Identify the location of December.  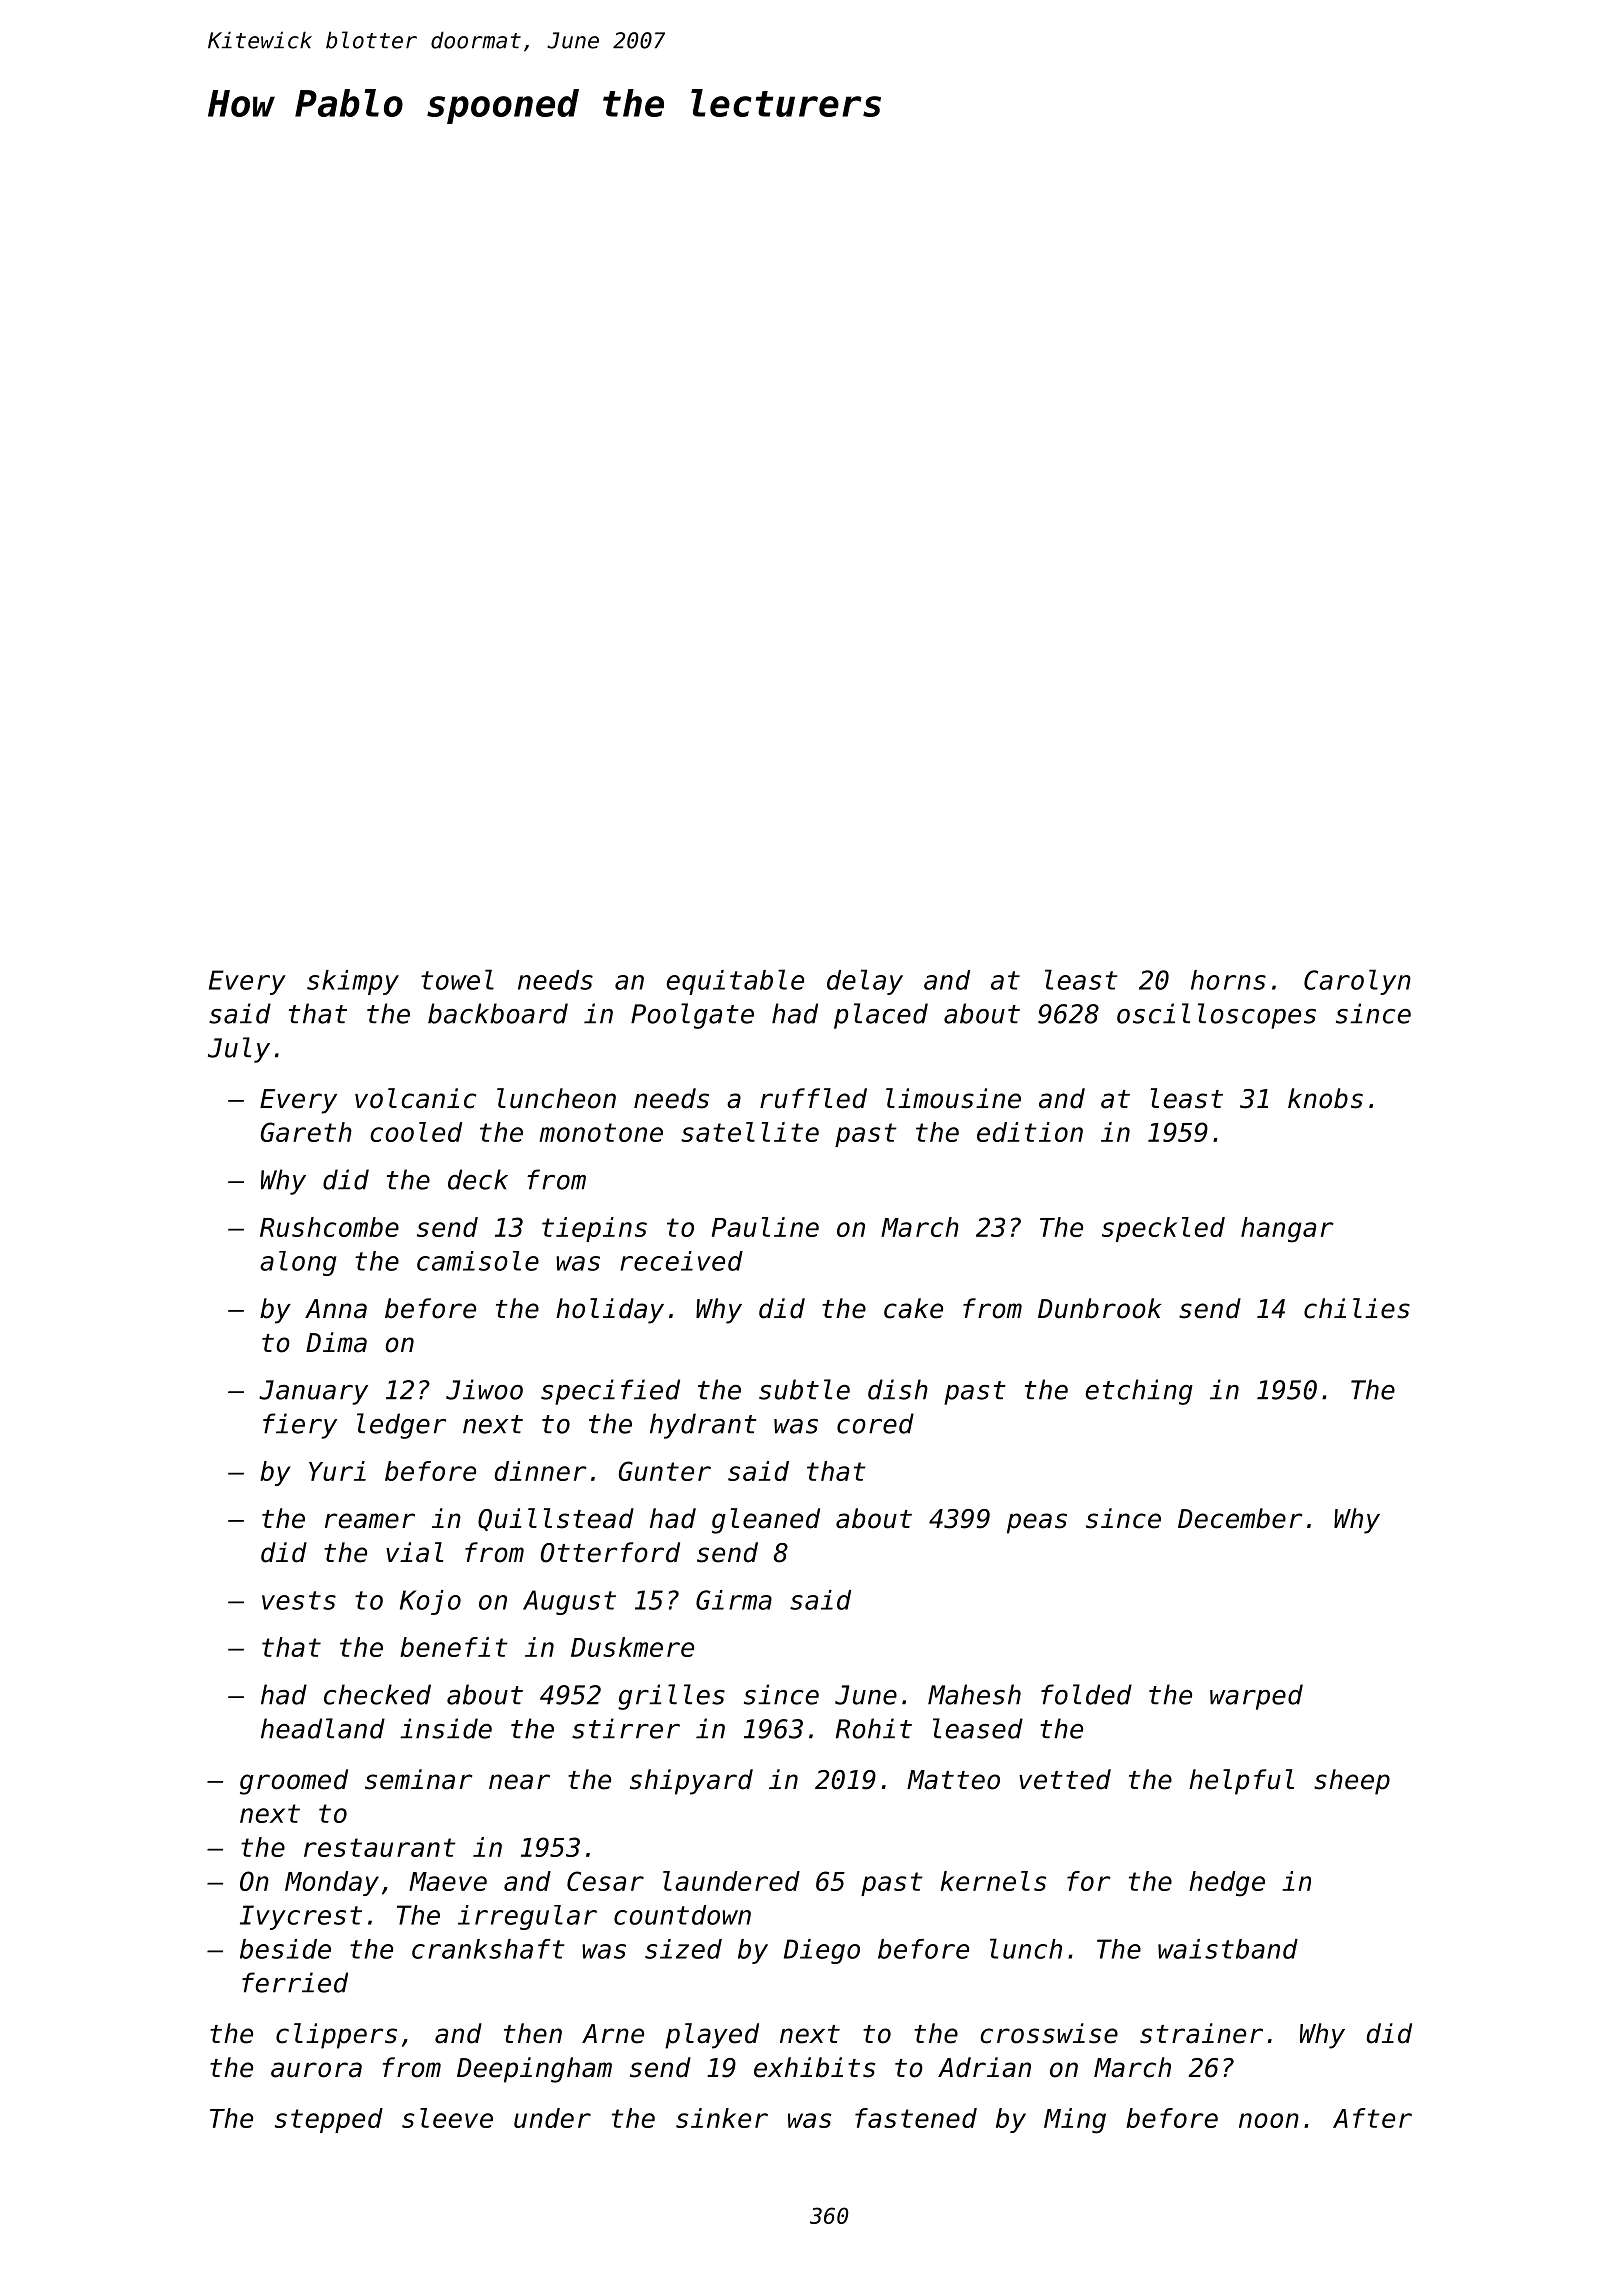
(1240, 1518).
